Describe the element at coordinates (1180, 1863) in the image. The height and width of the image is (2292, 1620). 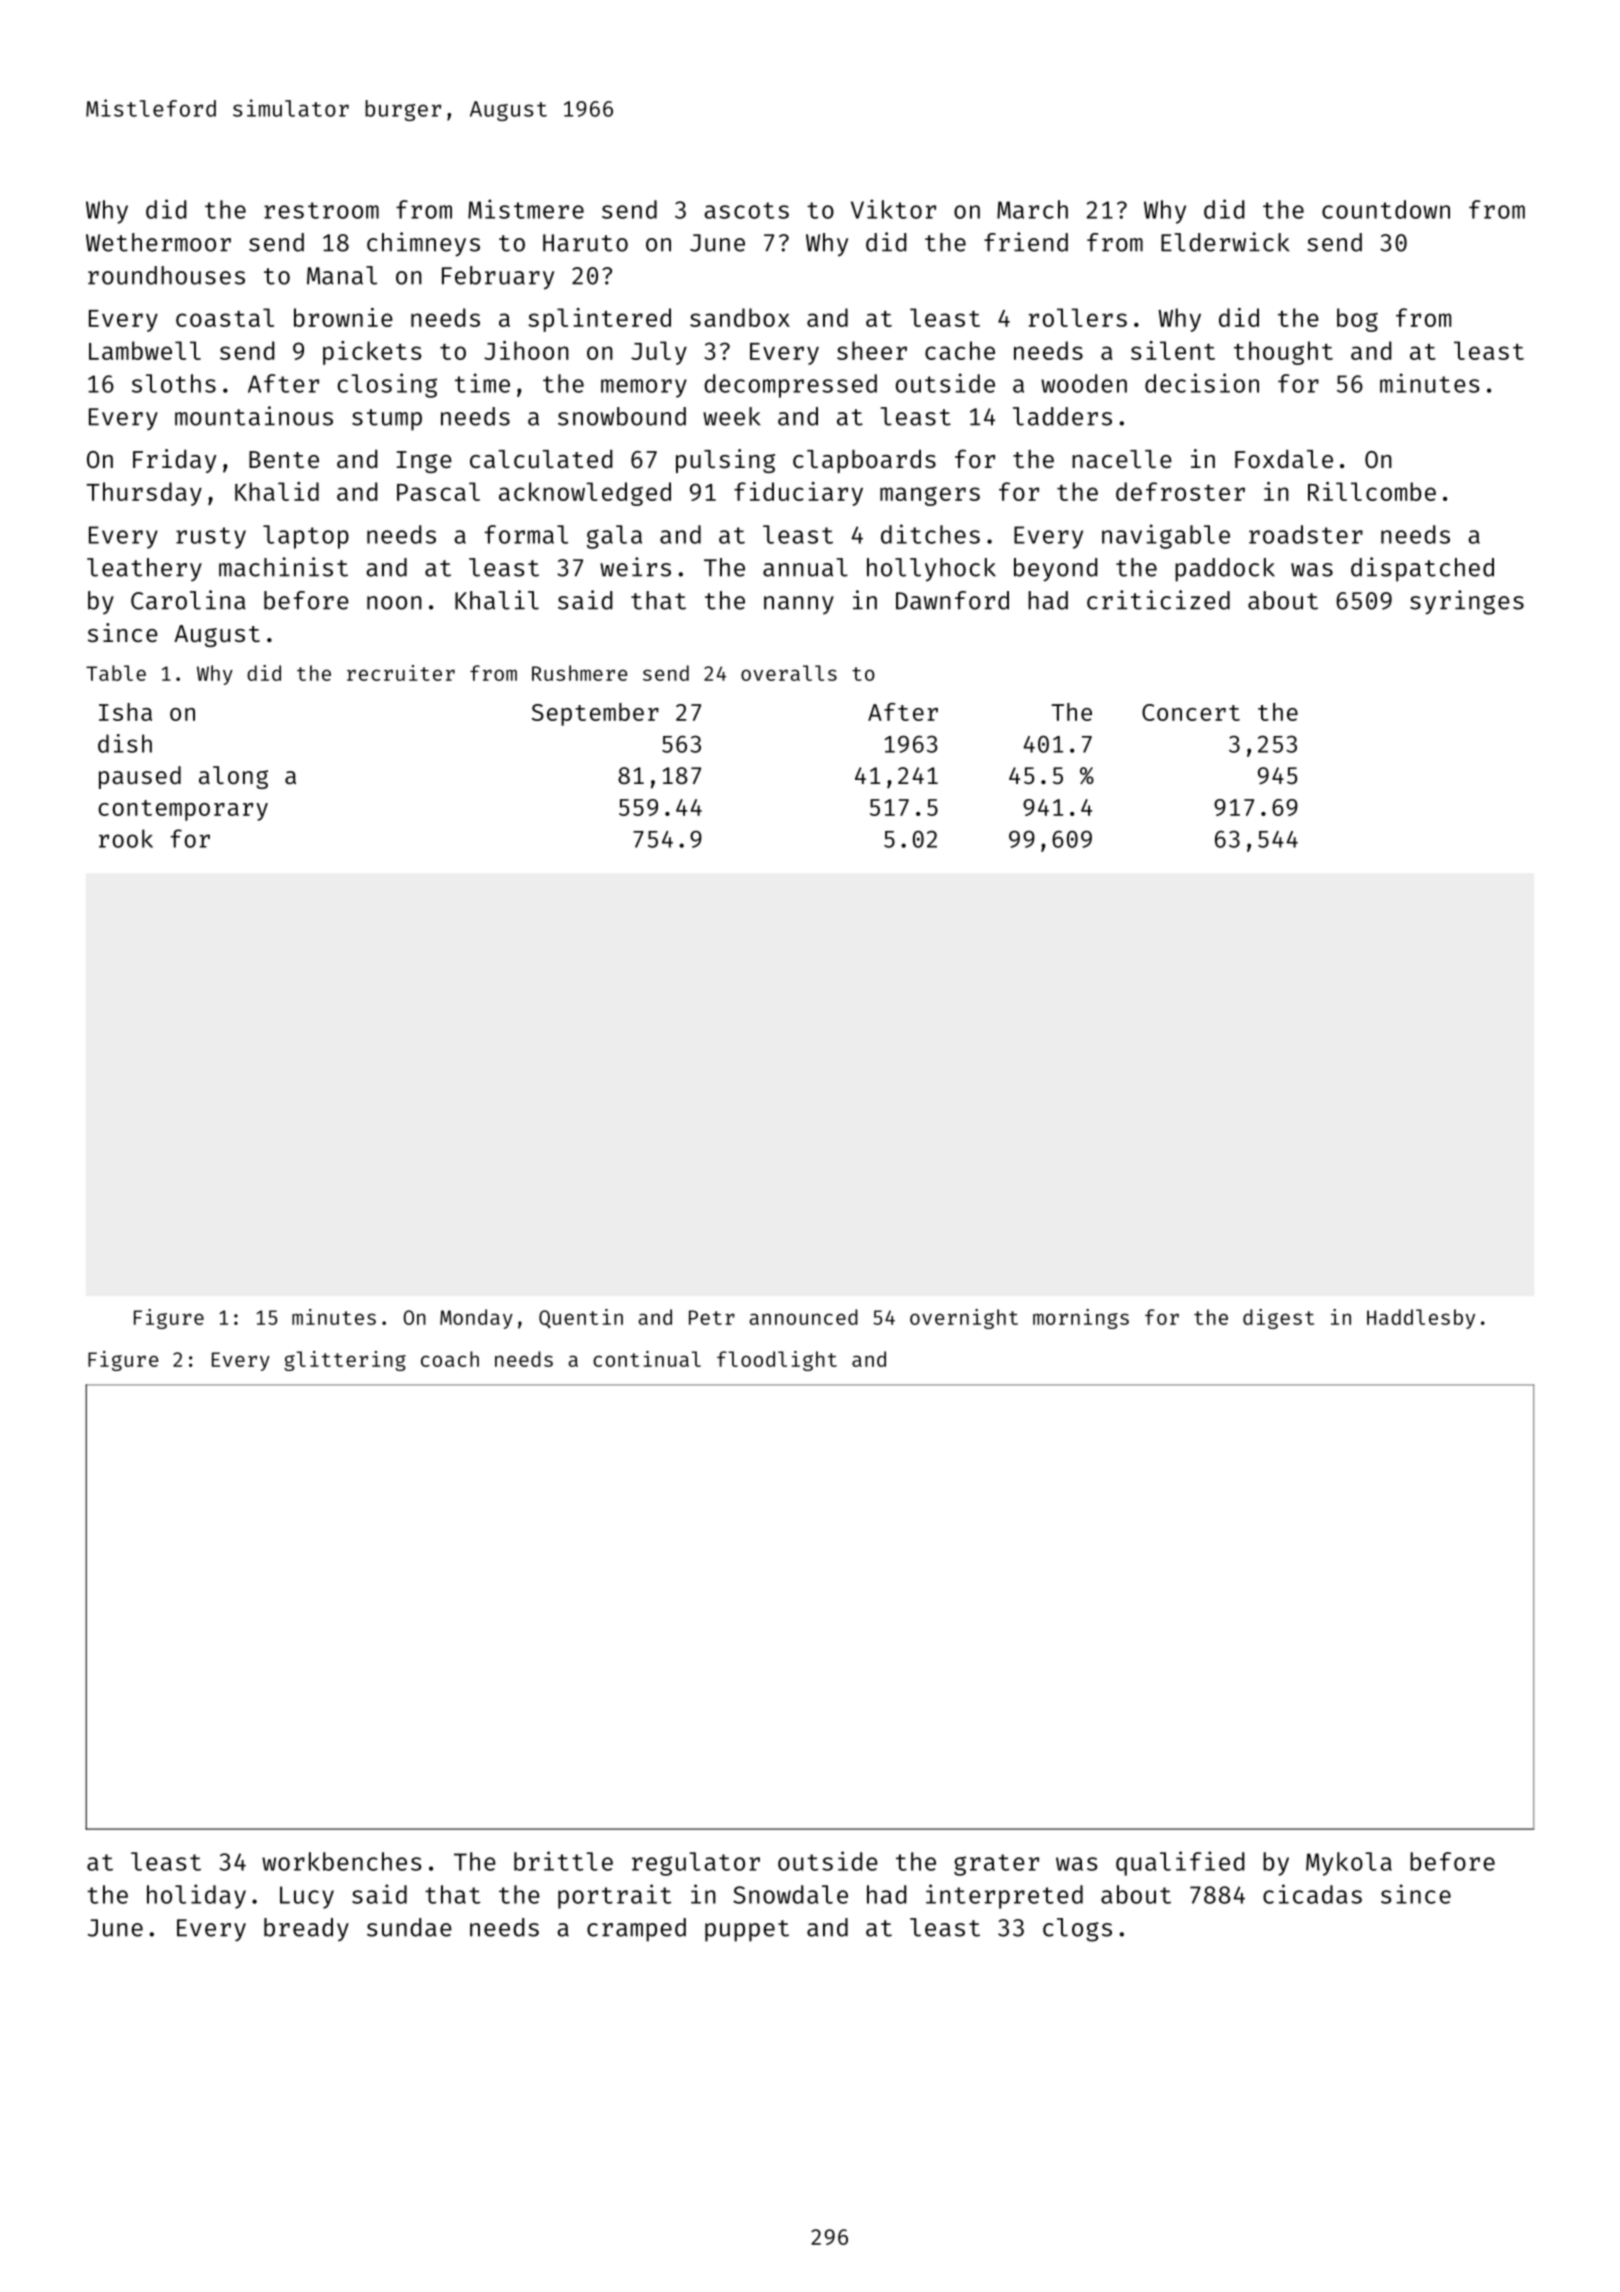
I see `qualified` at that location.
